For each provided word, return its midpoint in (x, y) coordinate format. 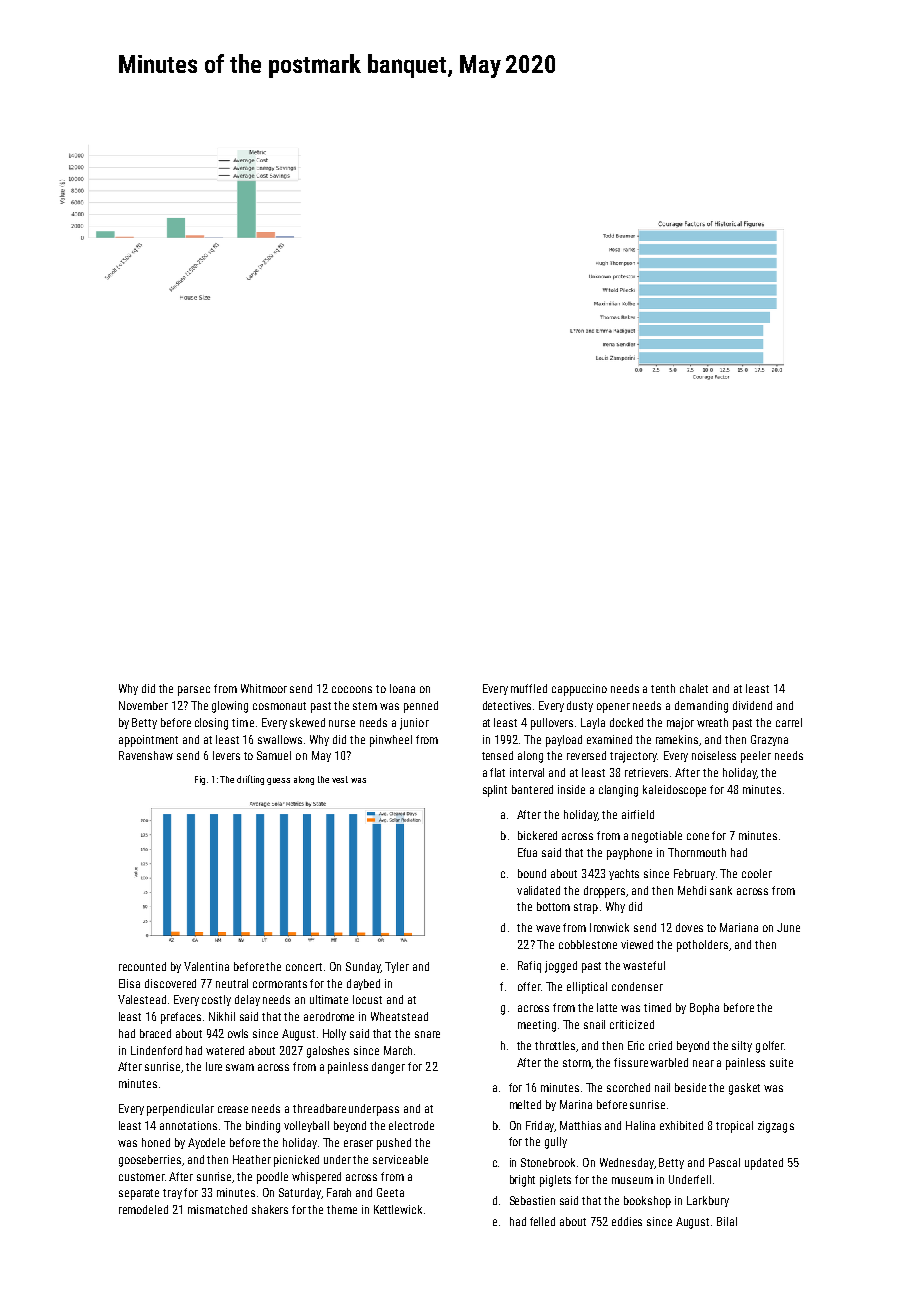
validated (538, 890)
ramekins (677, 739)
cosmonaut (279, 706)
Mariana (739, 927)
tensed (497, 755)
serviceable (400, 1159)
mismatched (217, 1209)
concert (304, 967)
